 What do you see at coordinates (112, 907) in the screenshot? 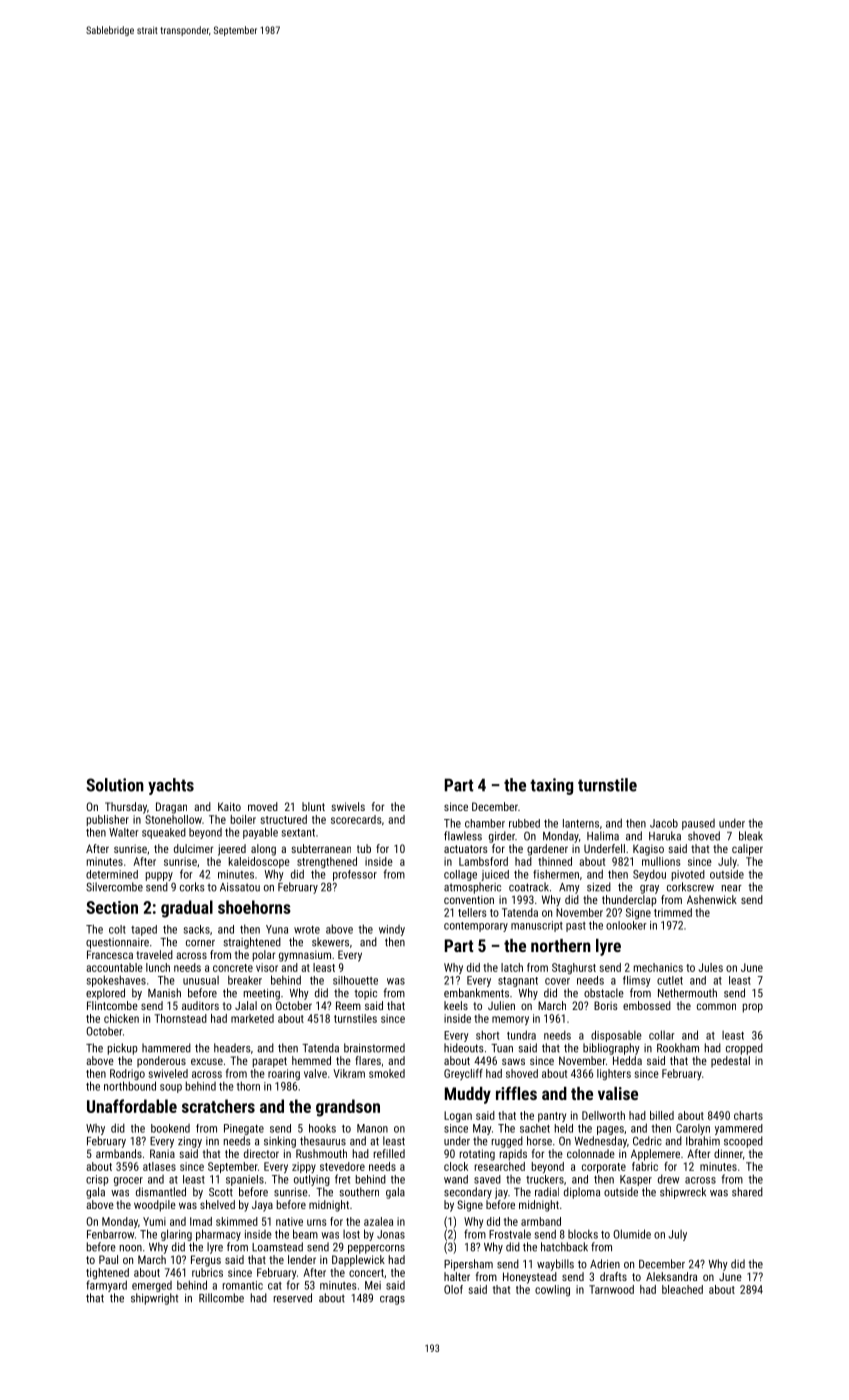
I see `Section` at bounding box center [112, 907].
